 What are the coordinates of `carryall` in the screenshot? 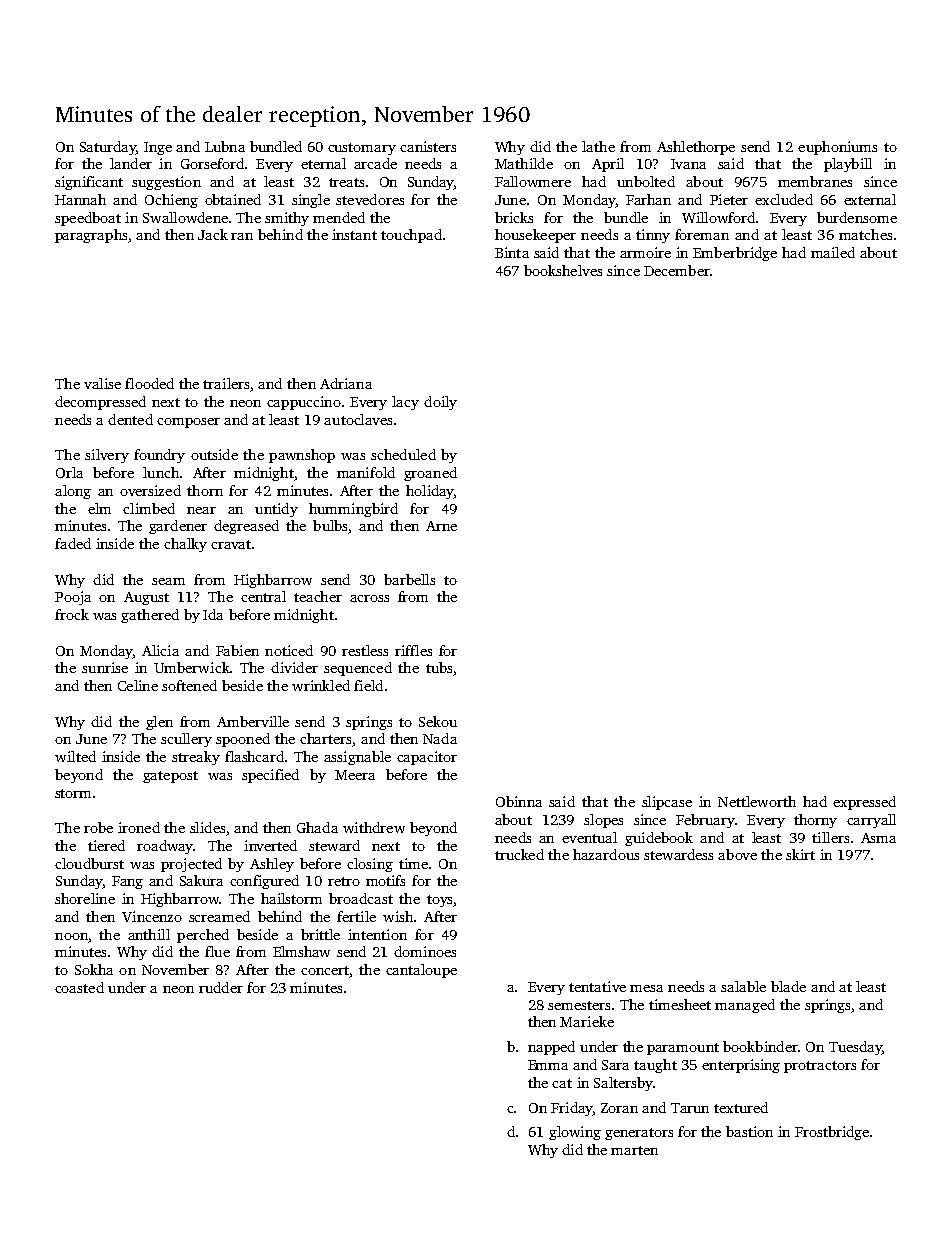 It's located at (871, 821).
